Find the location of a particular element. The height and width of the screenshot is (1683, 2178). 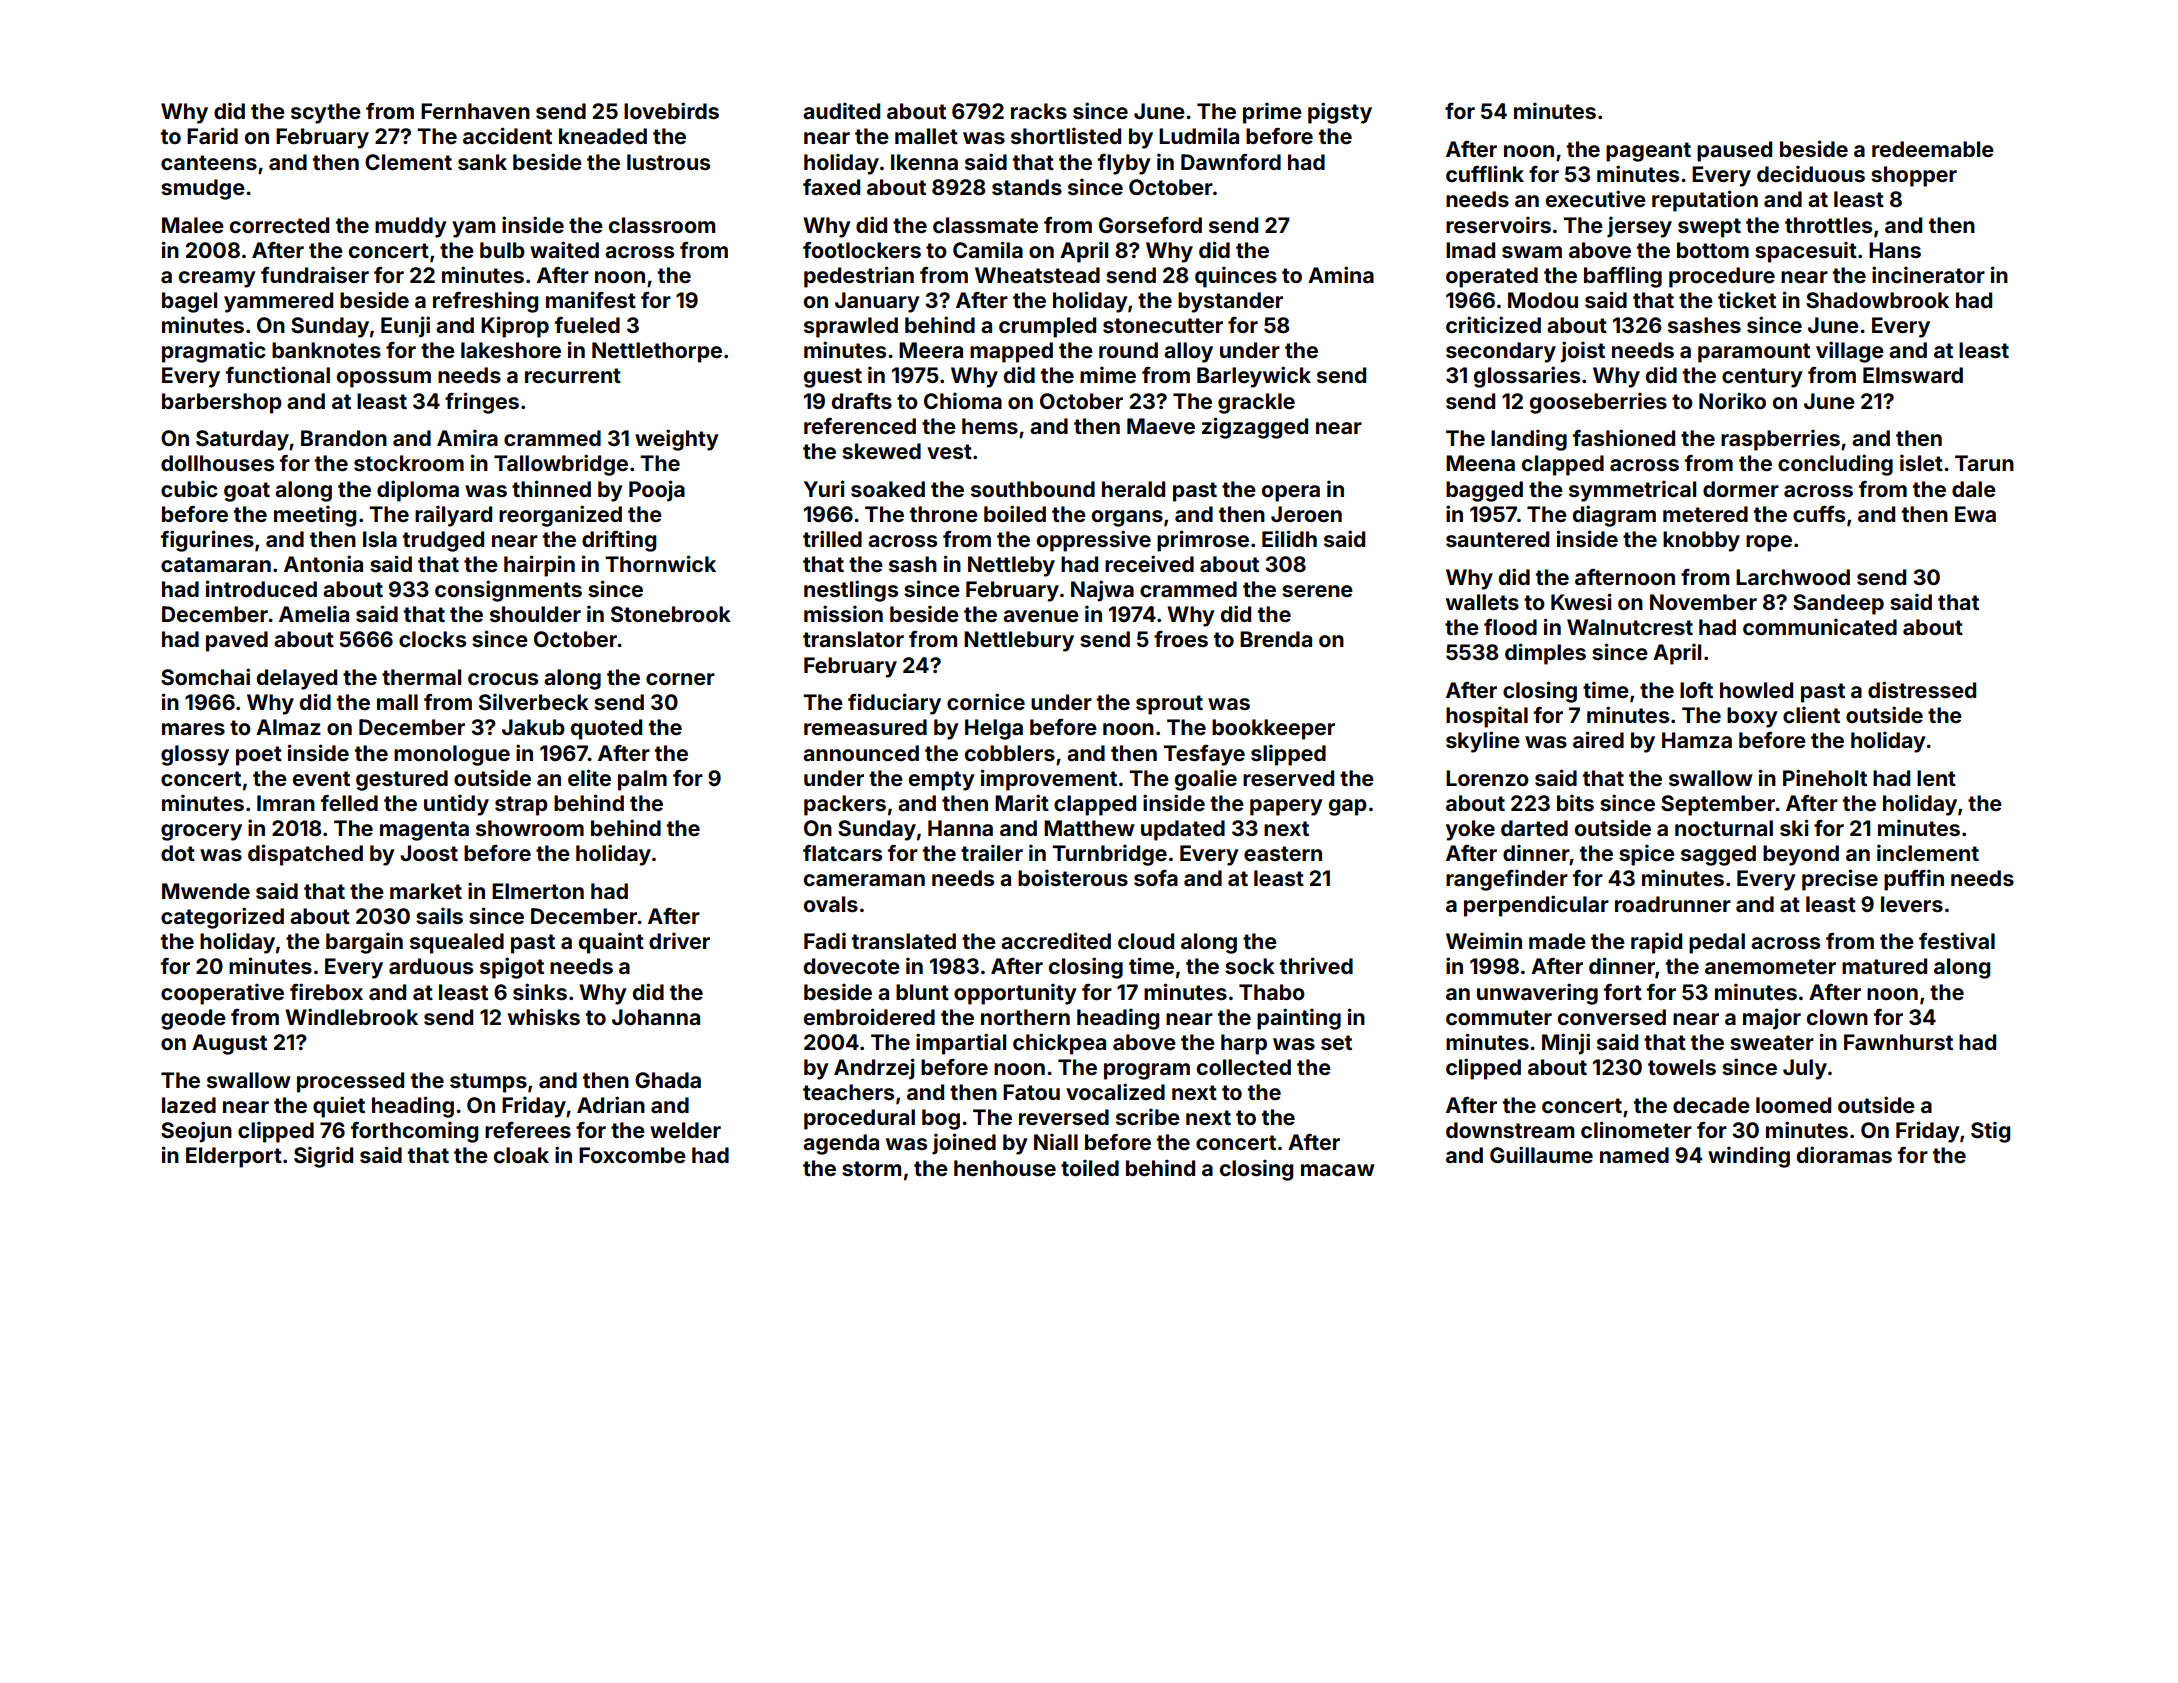

delayed is located at coordinates (297, 679).
